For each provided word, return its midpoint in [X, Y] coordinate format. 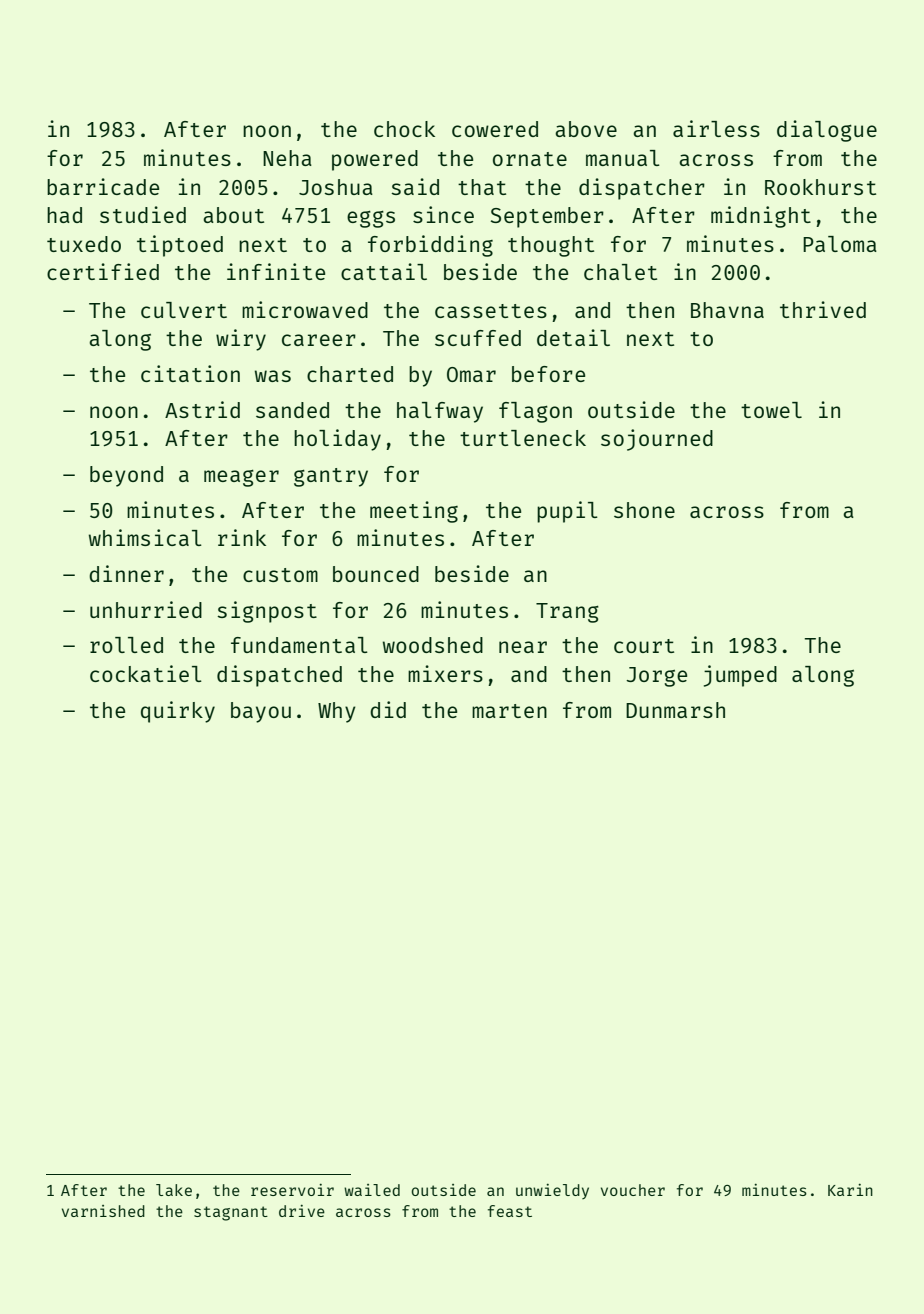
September [547, 217]
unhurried [146, 609]
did [388, 709]
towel [771, 410]
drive [302, 1211]
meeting [414, 512]
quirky [178, 712]
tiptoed [180, 246]
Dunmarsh [675, 710]
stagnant [231, 1213]
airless [716, 128]
